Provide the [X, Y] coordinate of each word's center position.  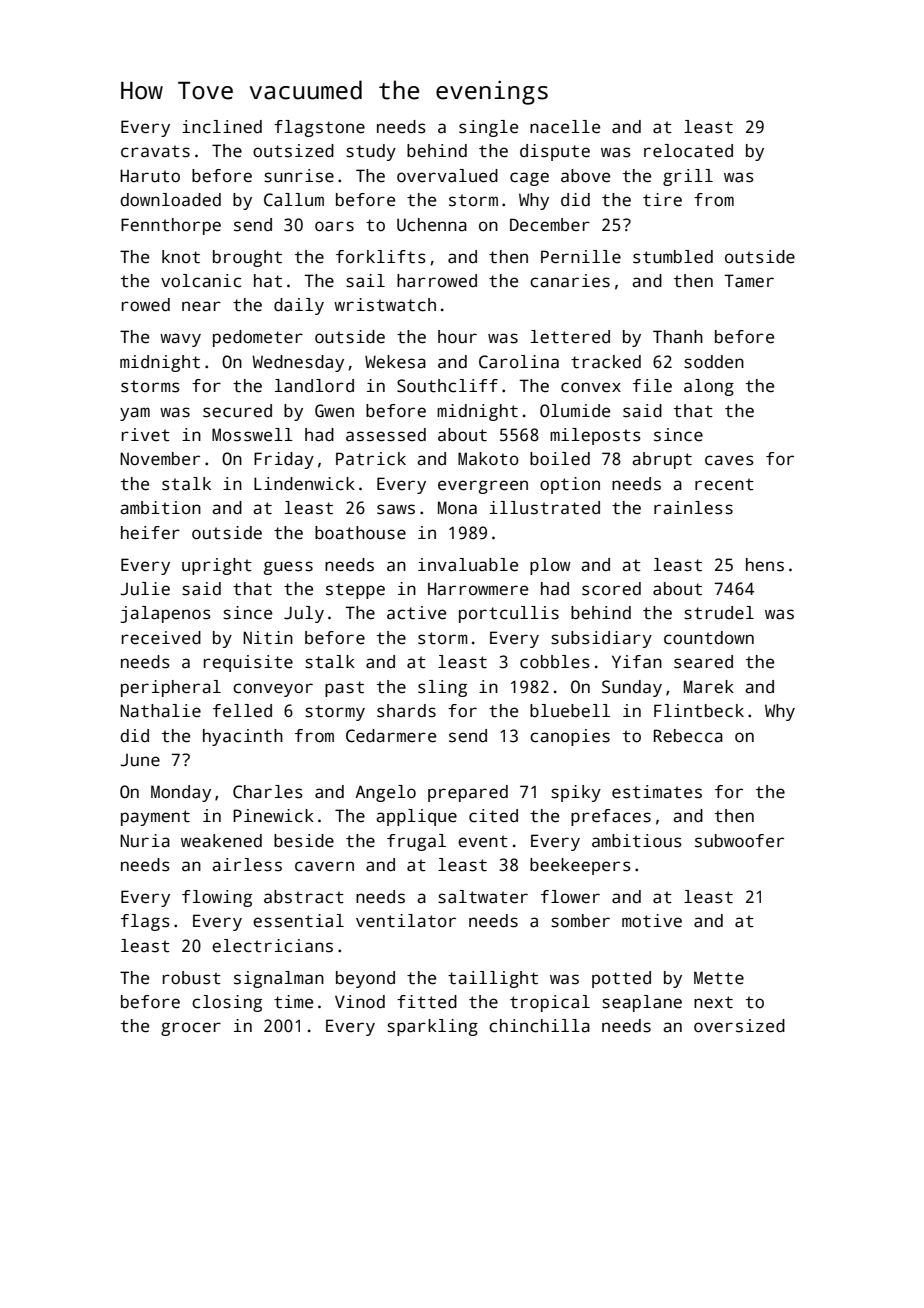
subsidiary [601, 639]
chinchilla [539, 1026]
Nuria [145, 841]
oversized [739, 1026]
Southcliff [447, 386]
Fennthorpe [171, 226]
